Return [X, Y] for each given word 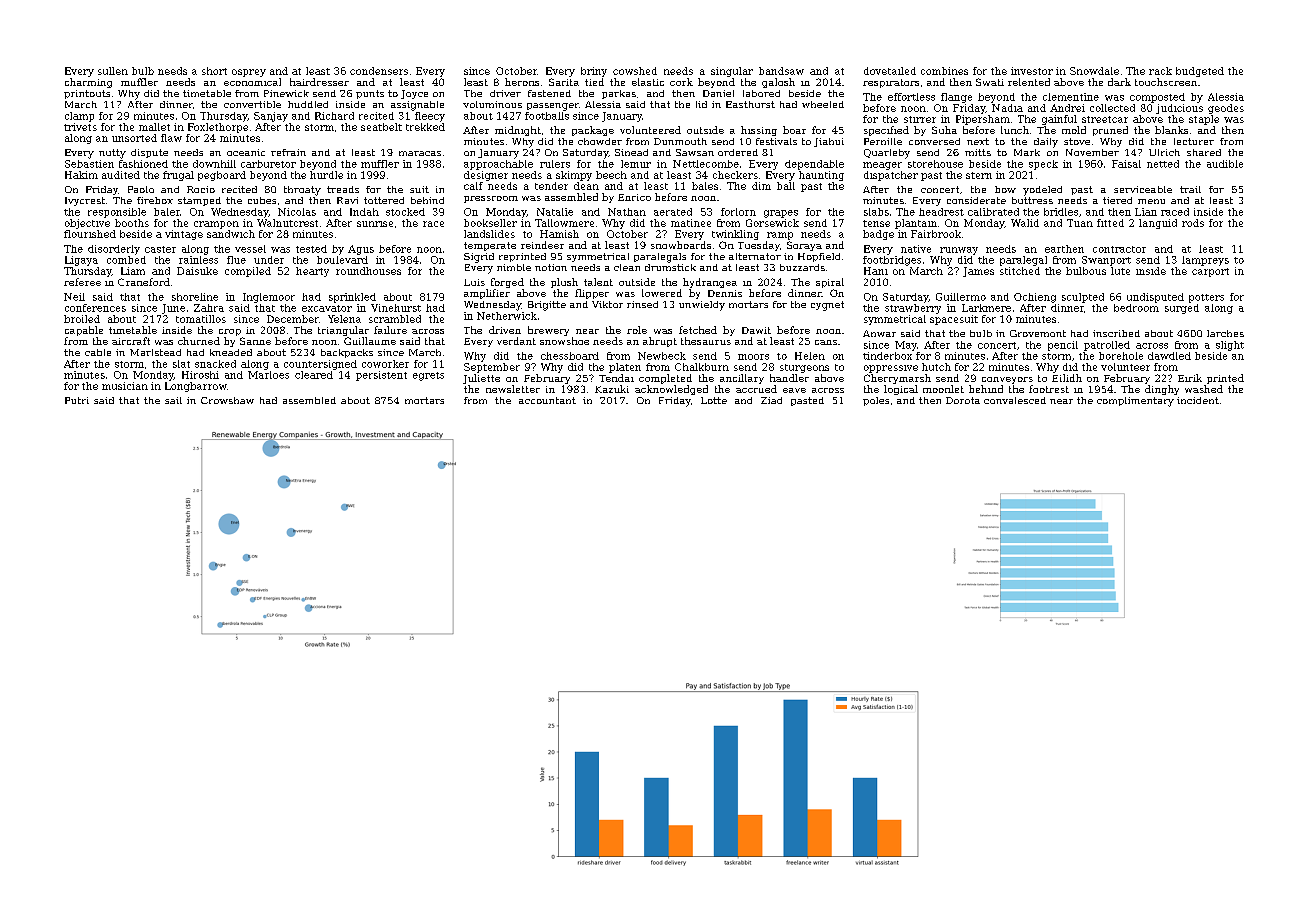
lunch [1015, 130]
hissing [759, 131]
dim [761, 186]
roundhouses [368, 271]
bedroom [1136, 308]
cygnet [827, 306]
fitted [1110, 223]
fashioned [143, 164]
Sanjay [271, 117]
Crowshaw [227, 400]
